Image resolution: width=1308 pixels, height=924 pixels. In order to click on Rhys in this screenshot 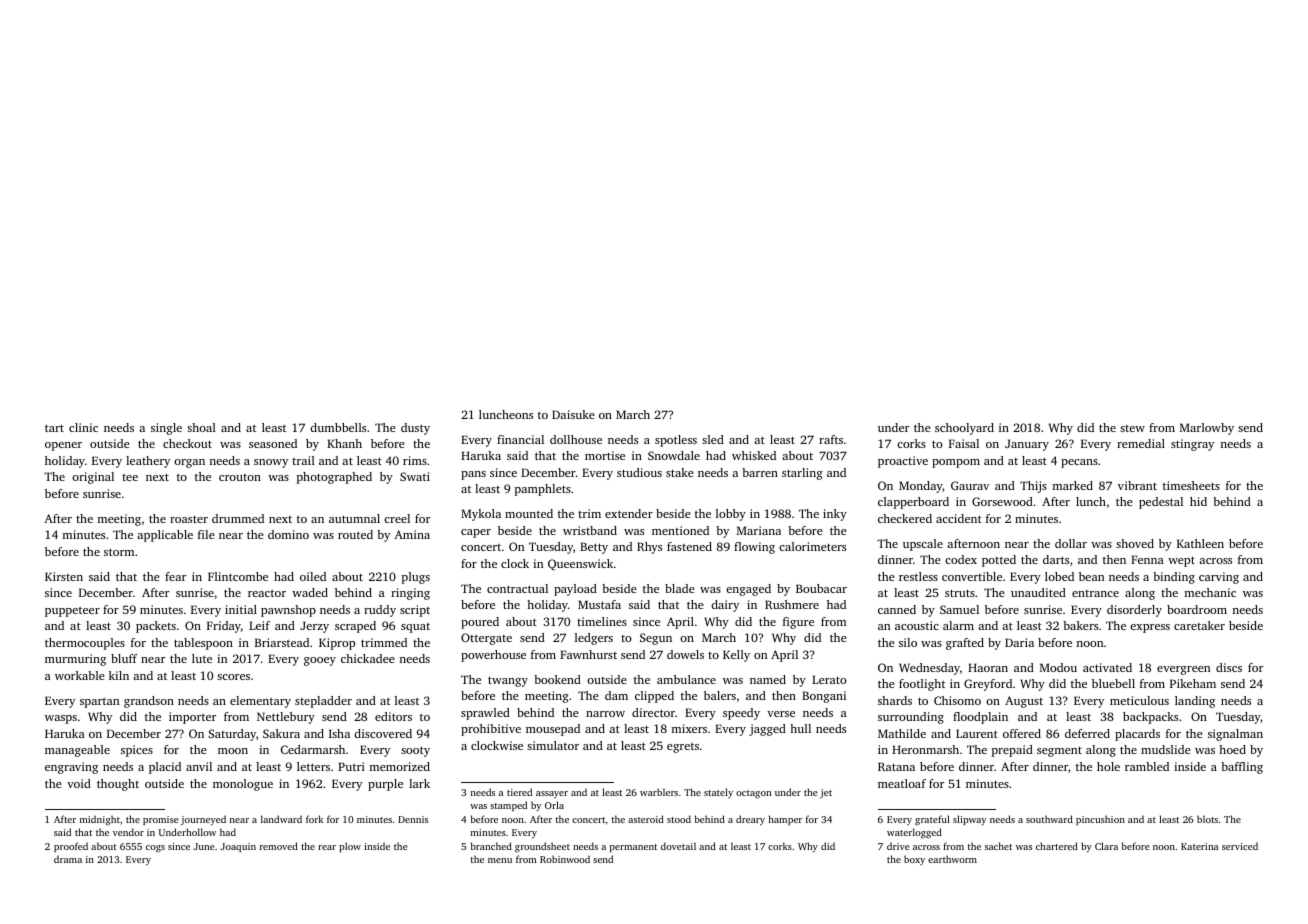, I will do `click(649, 548)`.
